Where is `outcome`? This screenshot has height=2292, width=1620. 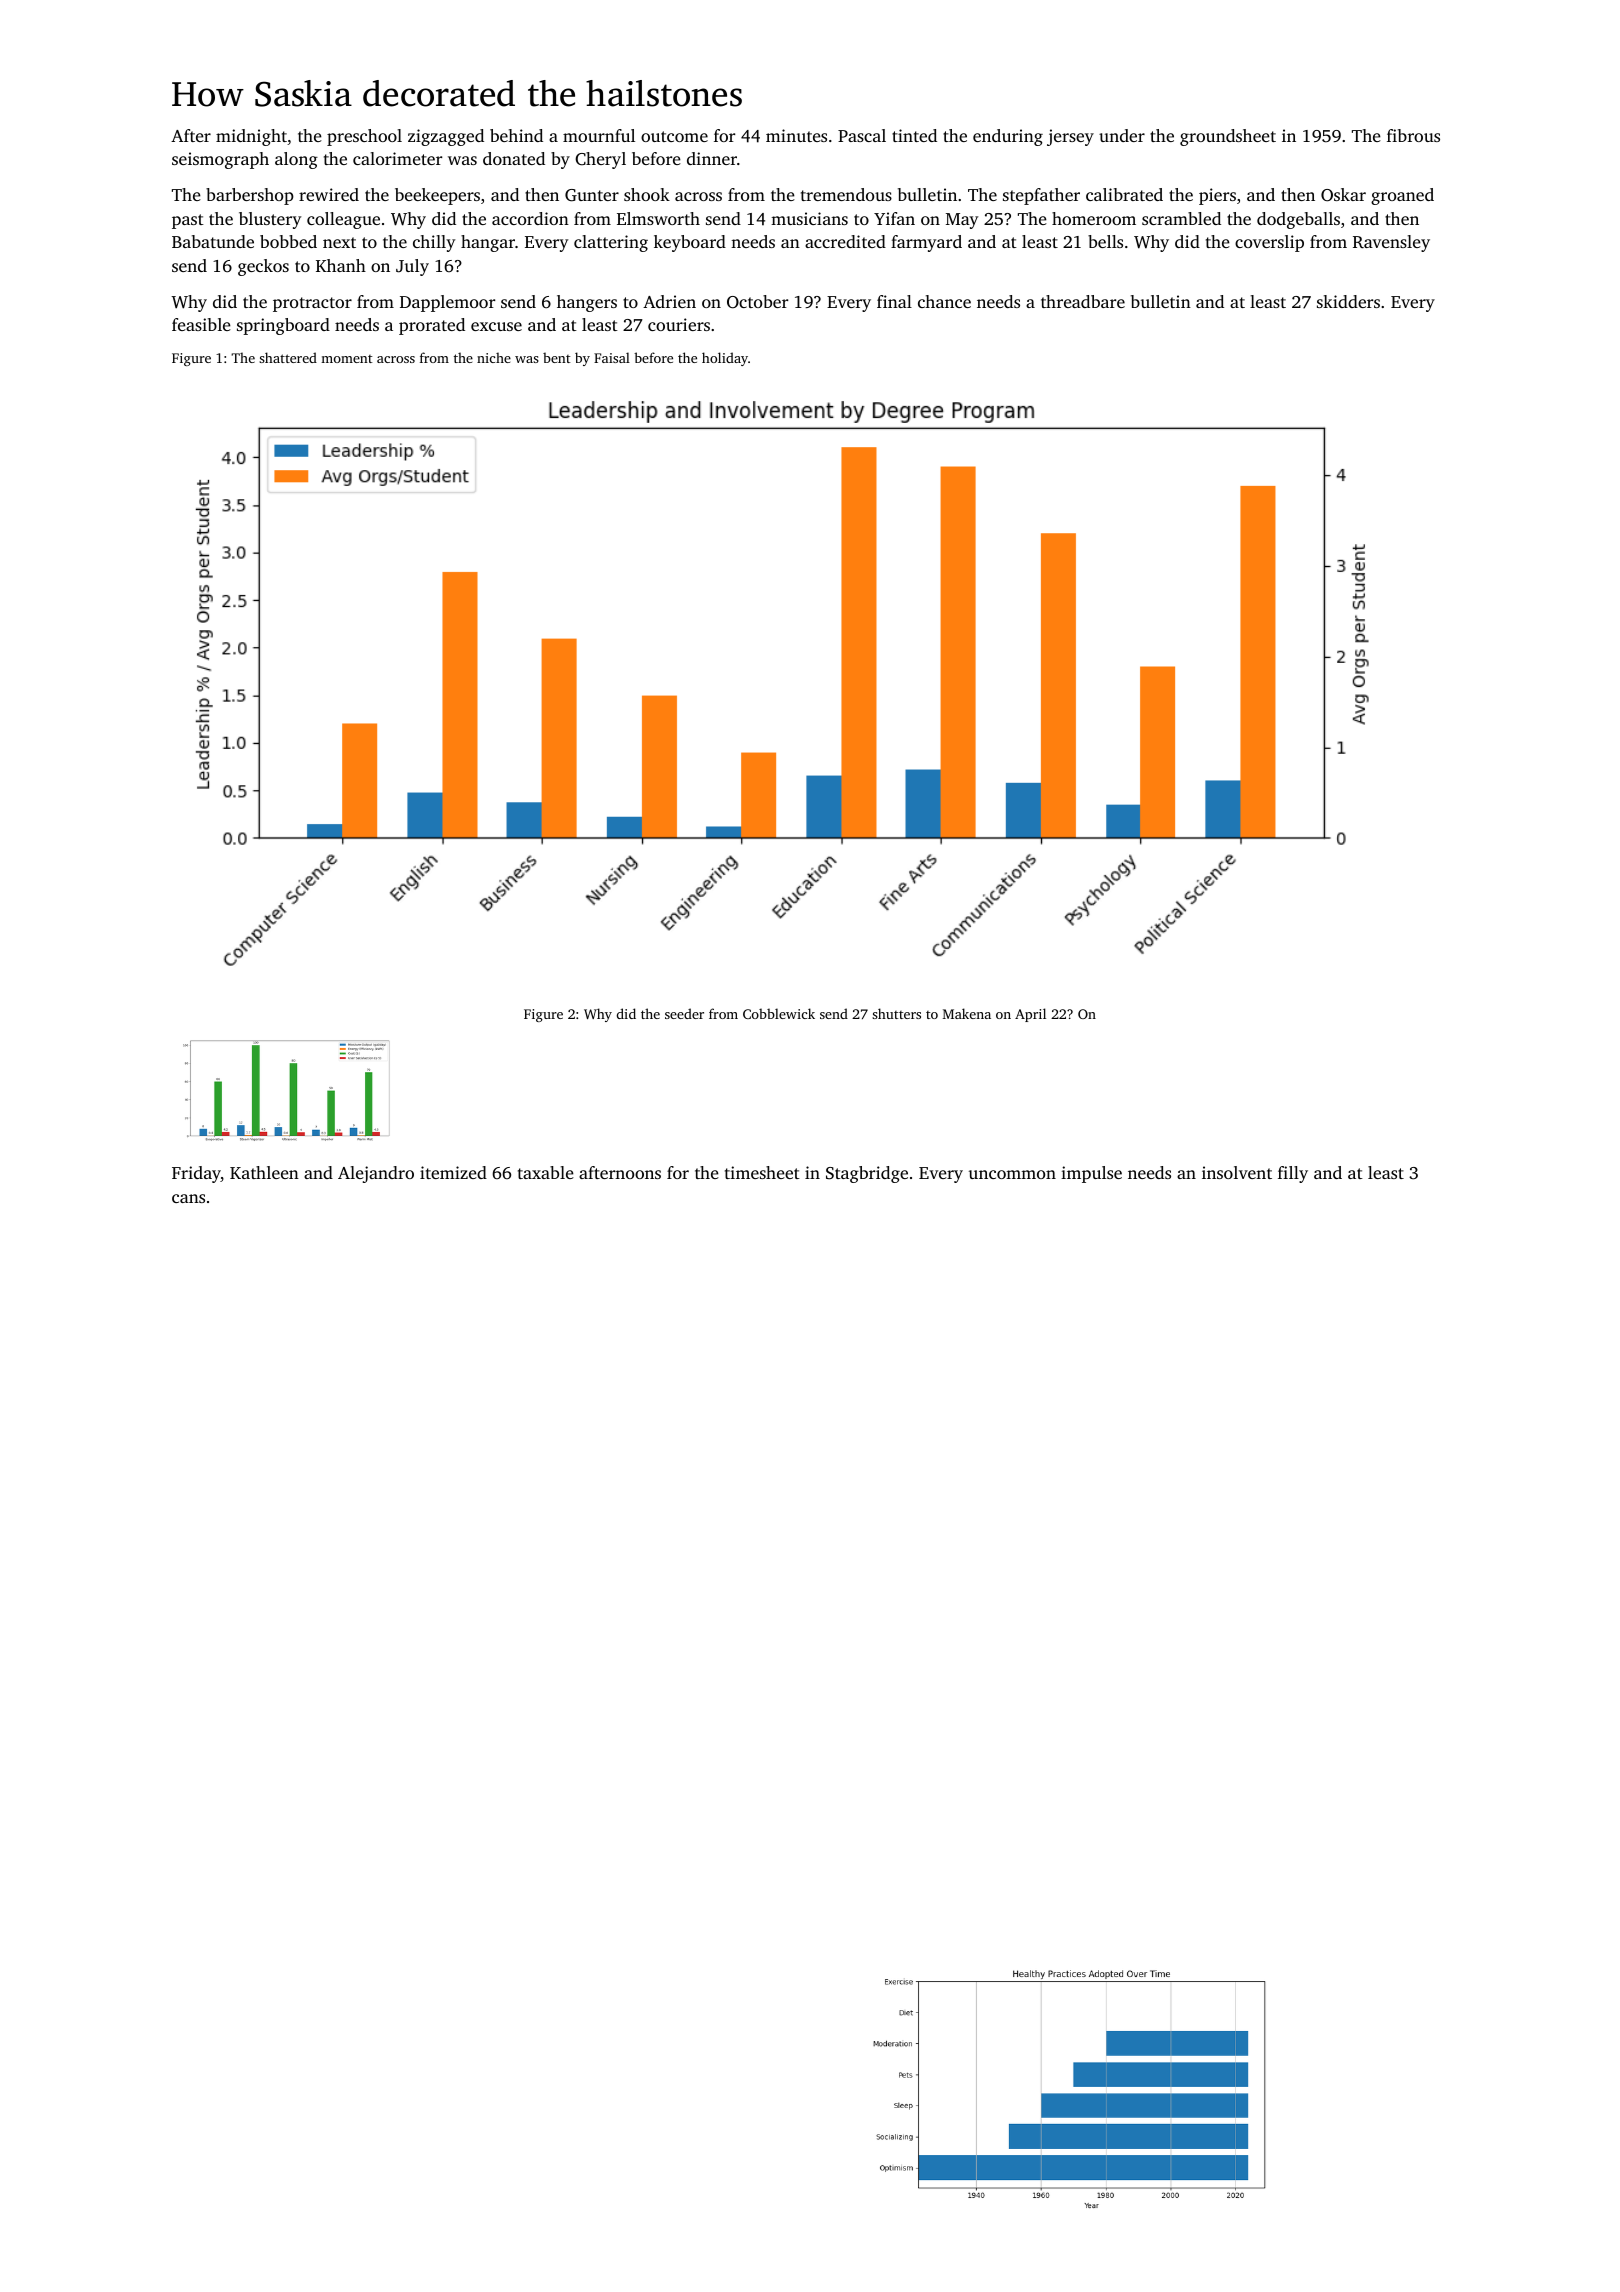 outcome is located at coordinates (674, 136).
